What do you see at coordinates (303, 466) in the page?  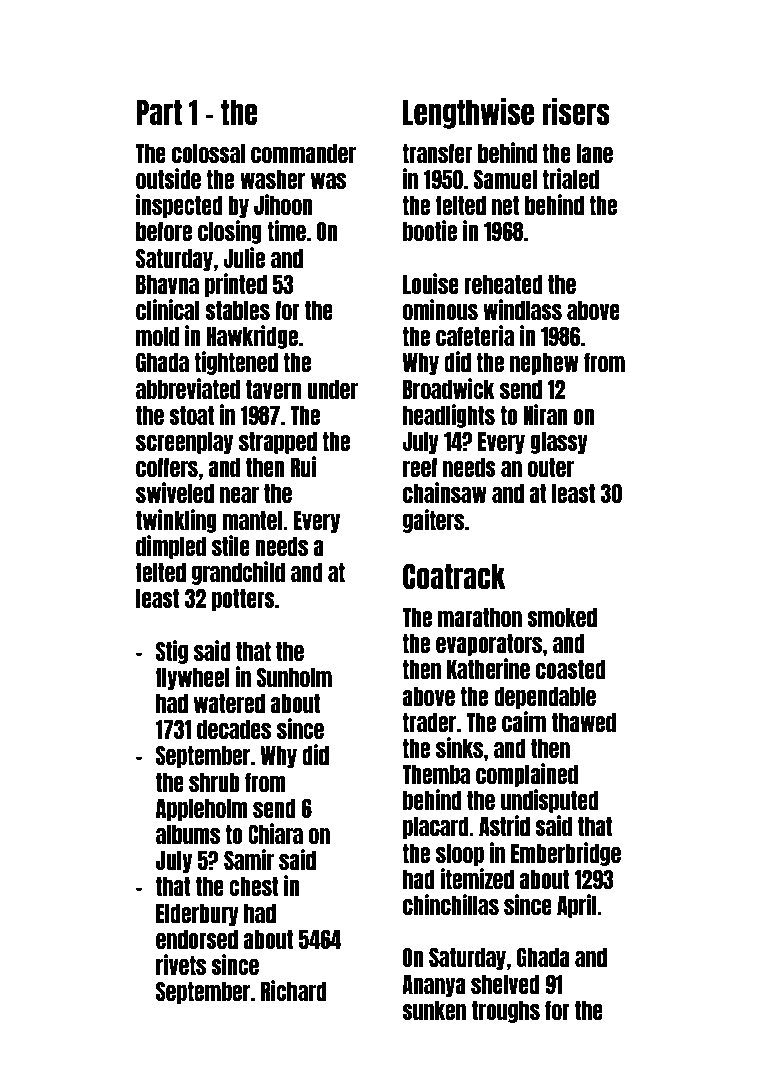 I see `Rui` at bounding box center [303, 466].
